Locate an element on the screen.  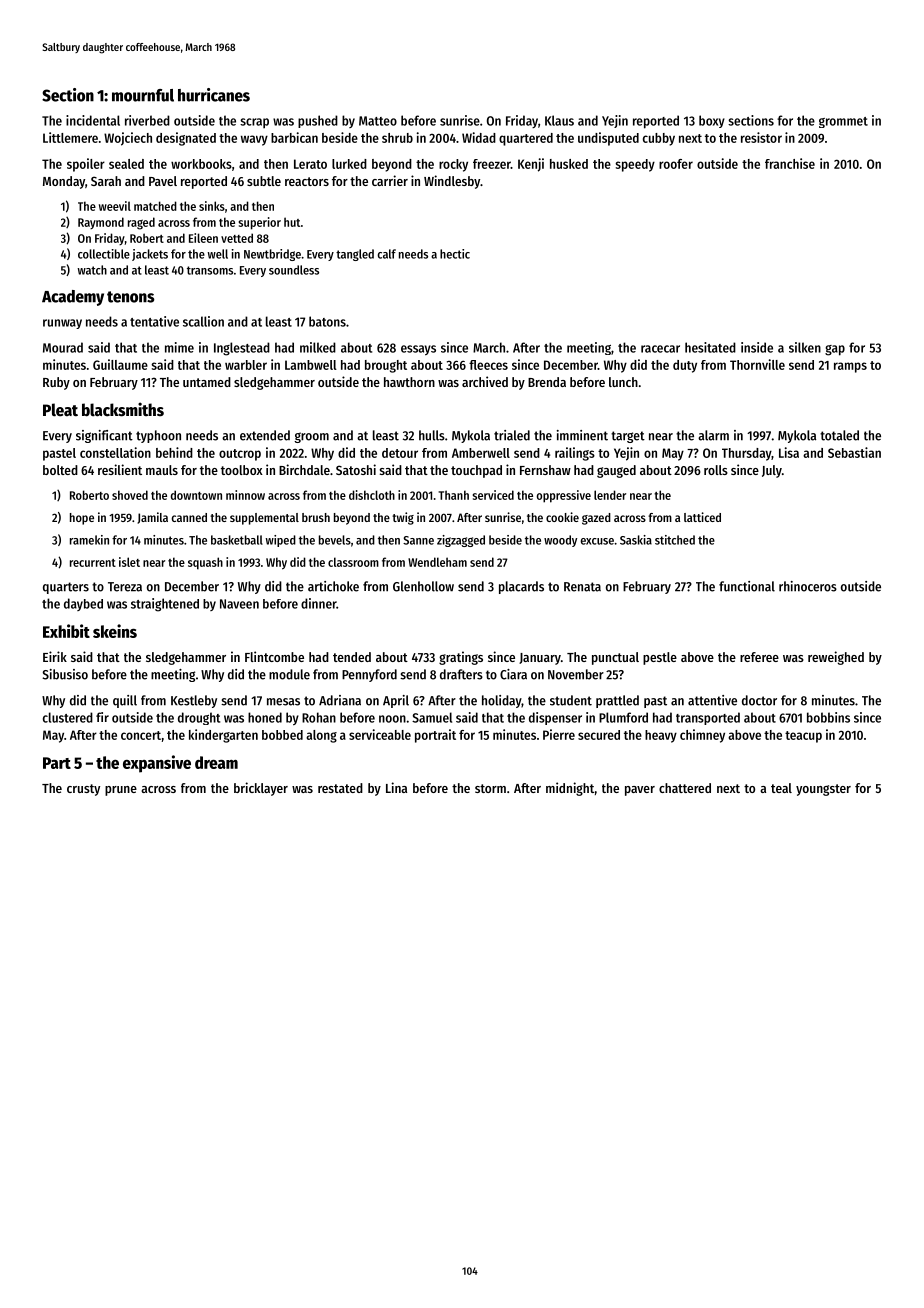
minnow is located at coordinates (245, 495).
